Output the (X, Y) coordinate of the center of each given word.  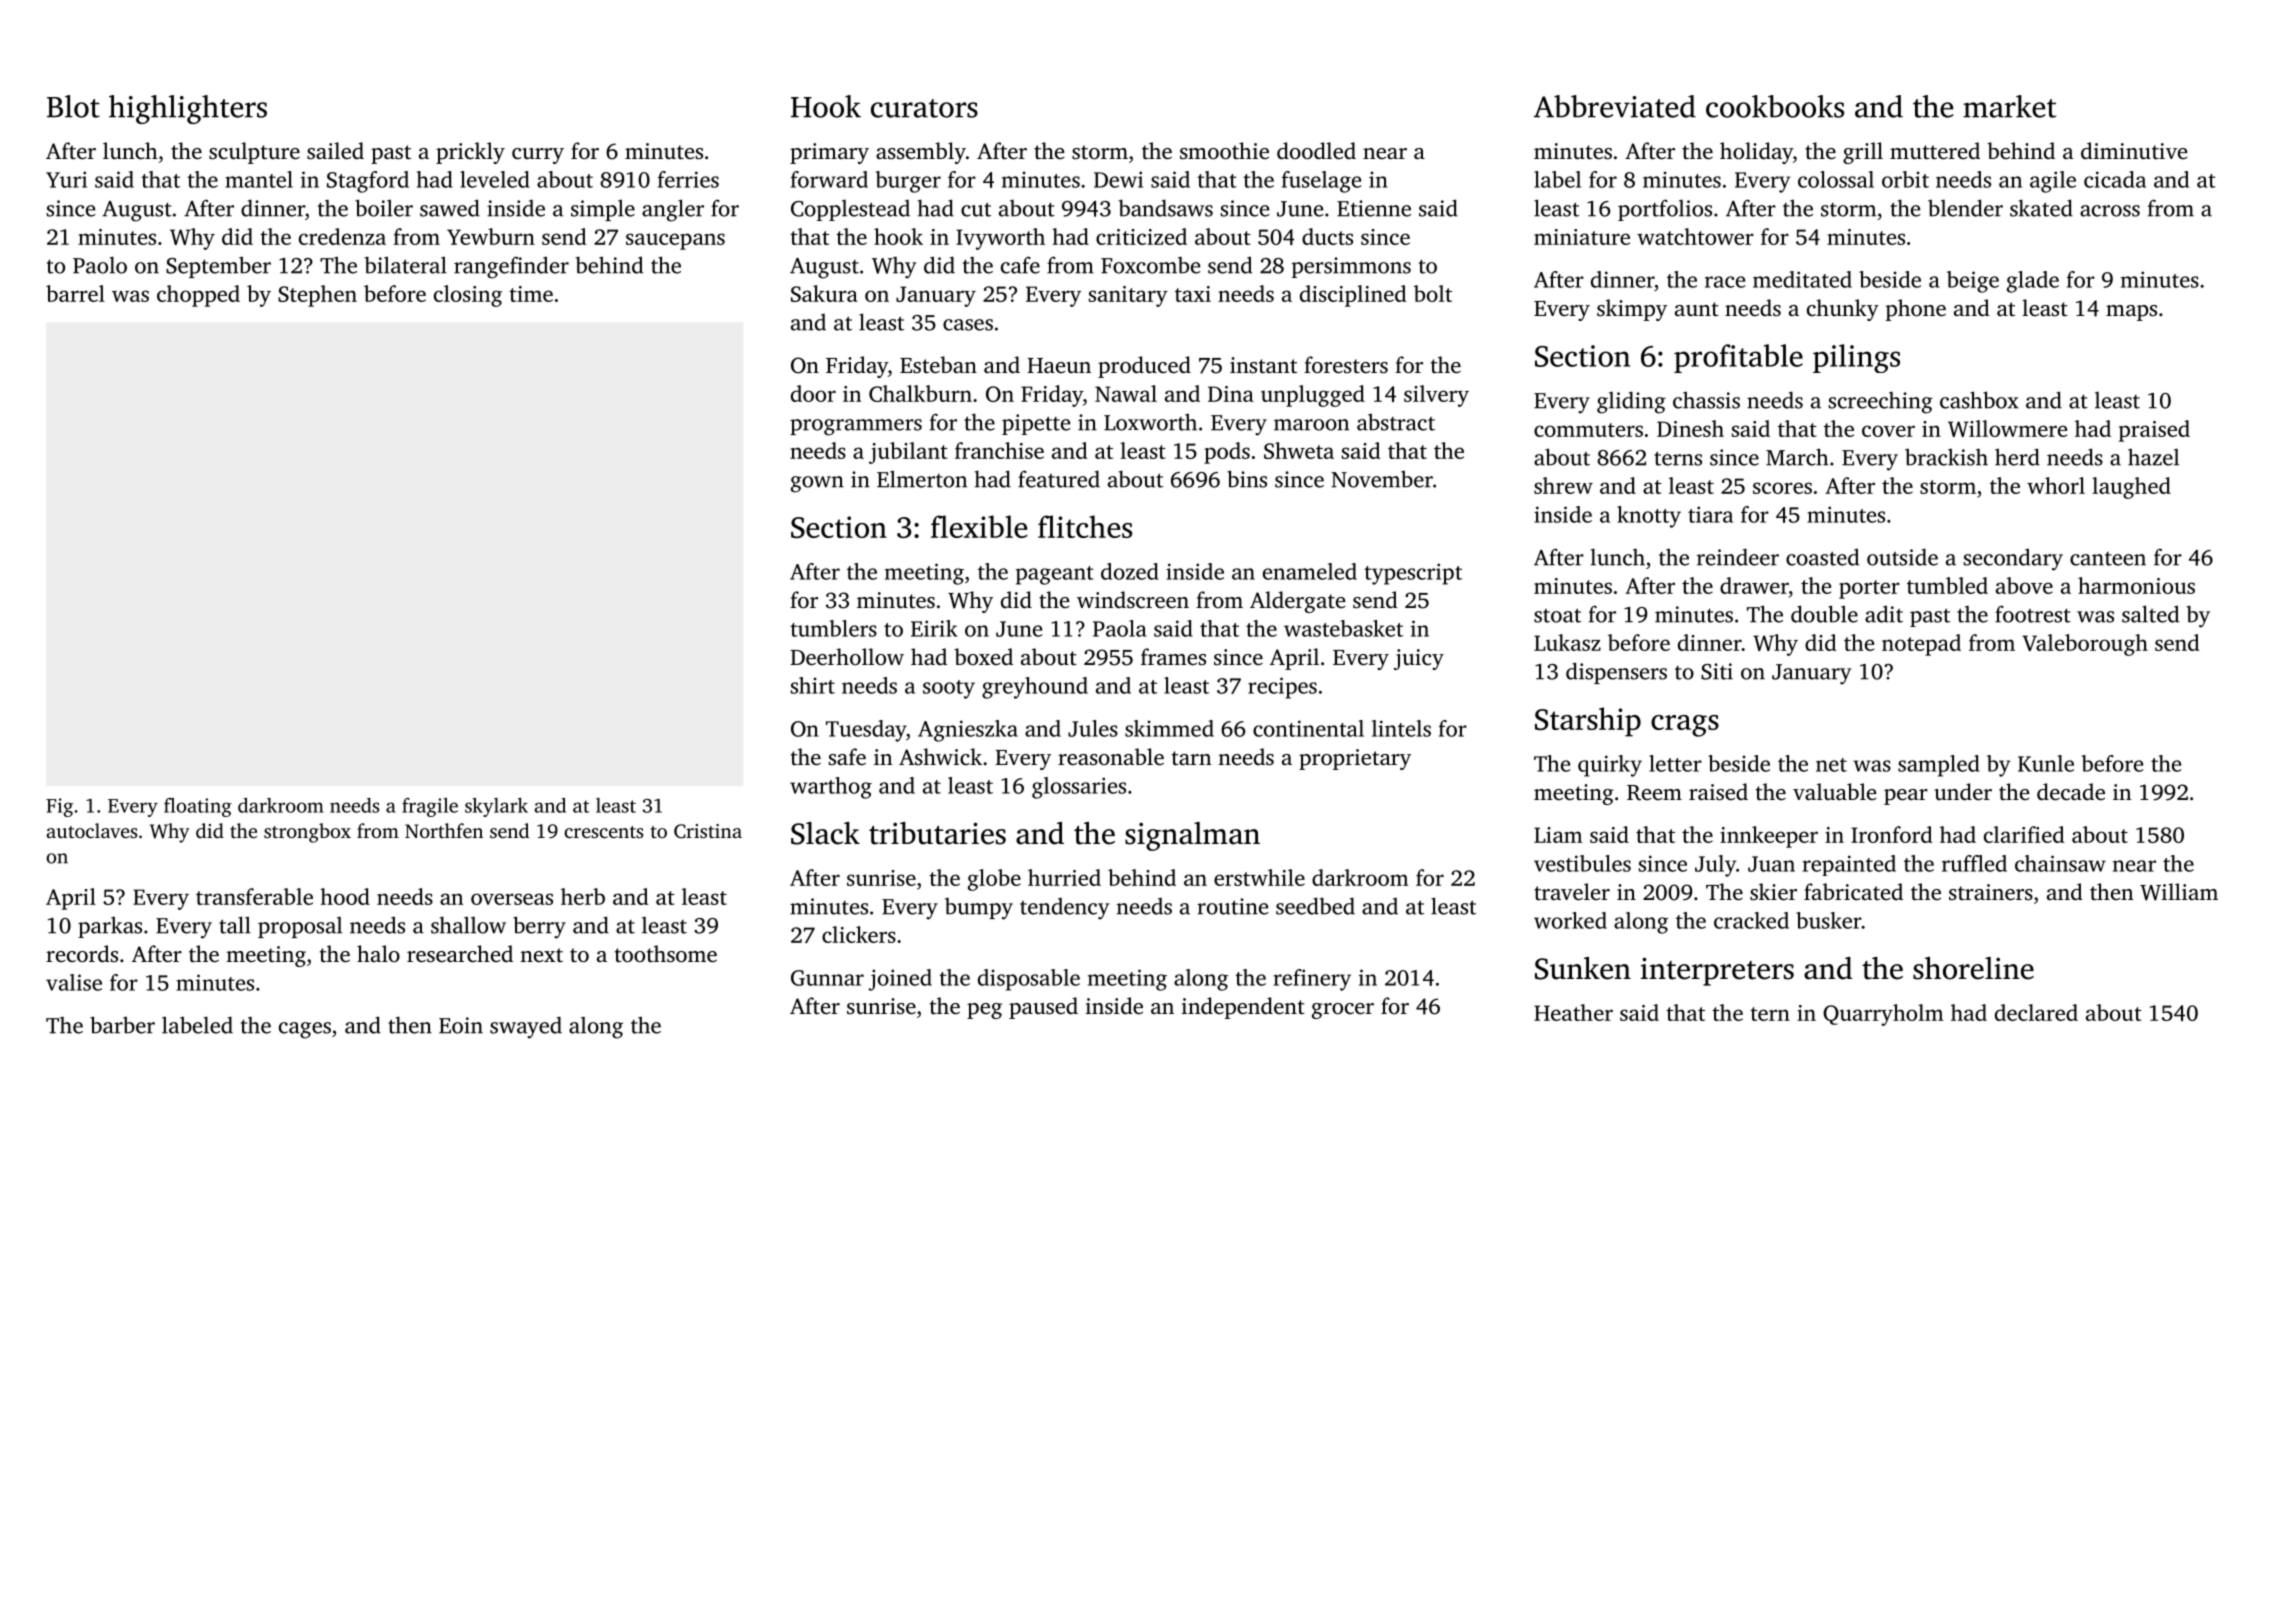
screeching (1881, 403)
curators (924, 108)
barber (122, 1025)
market (2009, 106)
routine (1233, 906)
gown (817, 484)
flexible (979, 526)
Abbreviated (1615, 106)
